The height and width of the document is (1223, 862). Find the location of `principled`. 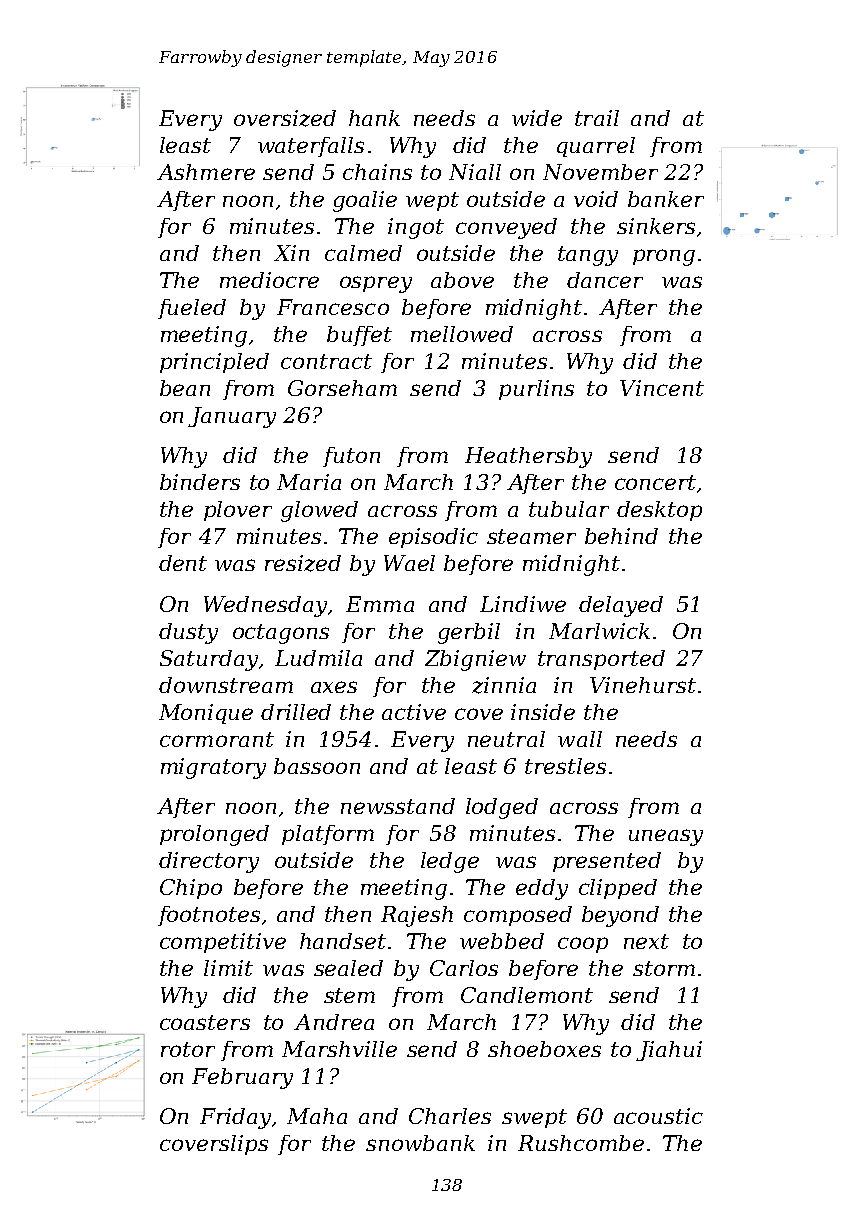

principled is located at coordinates (214, 363).
